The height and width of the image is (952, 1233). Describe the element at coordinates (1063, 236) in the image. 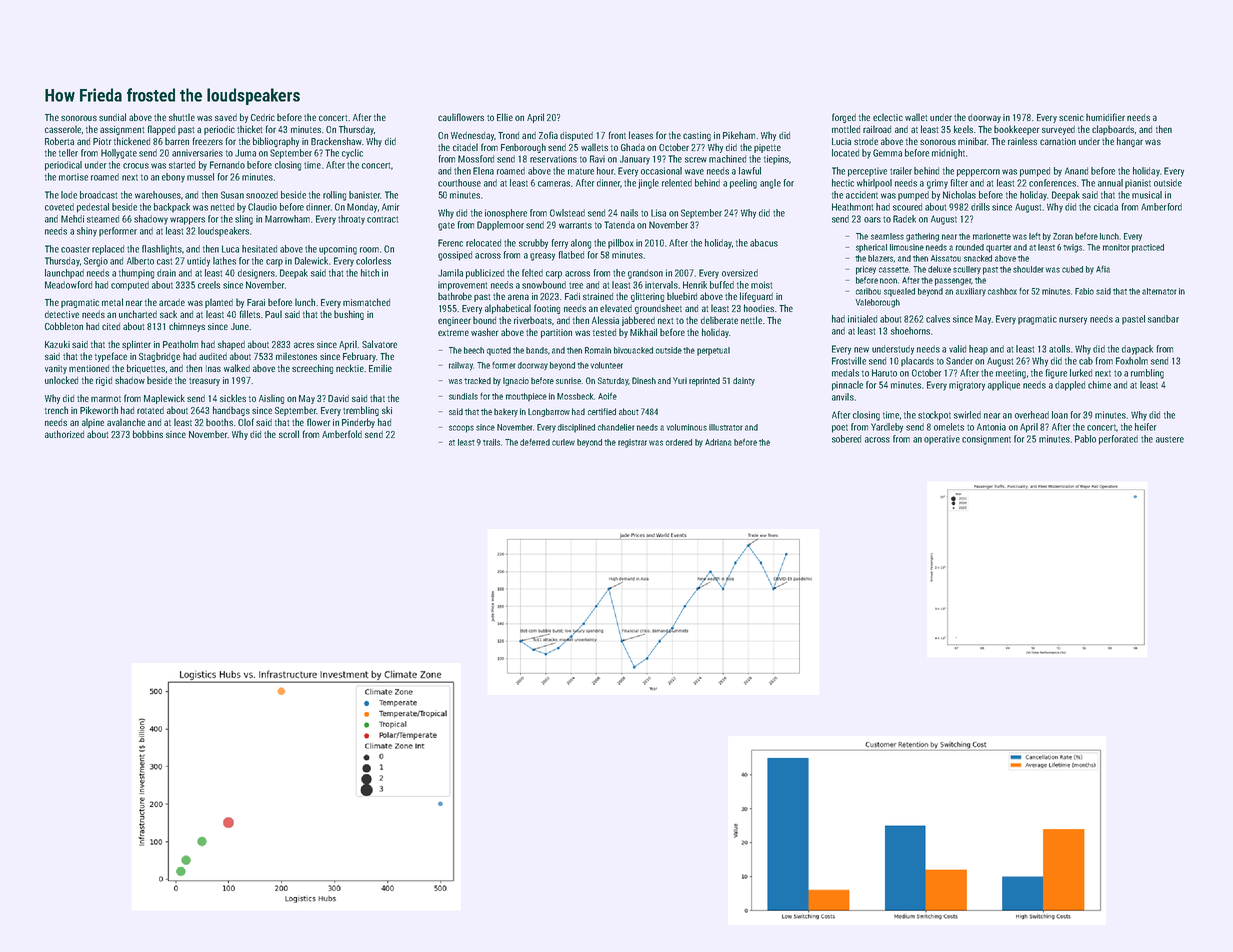

I see `Zoran` at that location.
